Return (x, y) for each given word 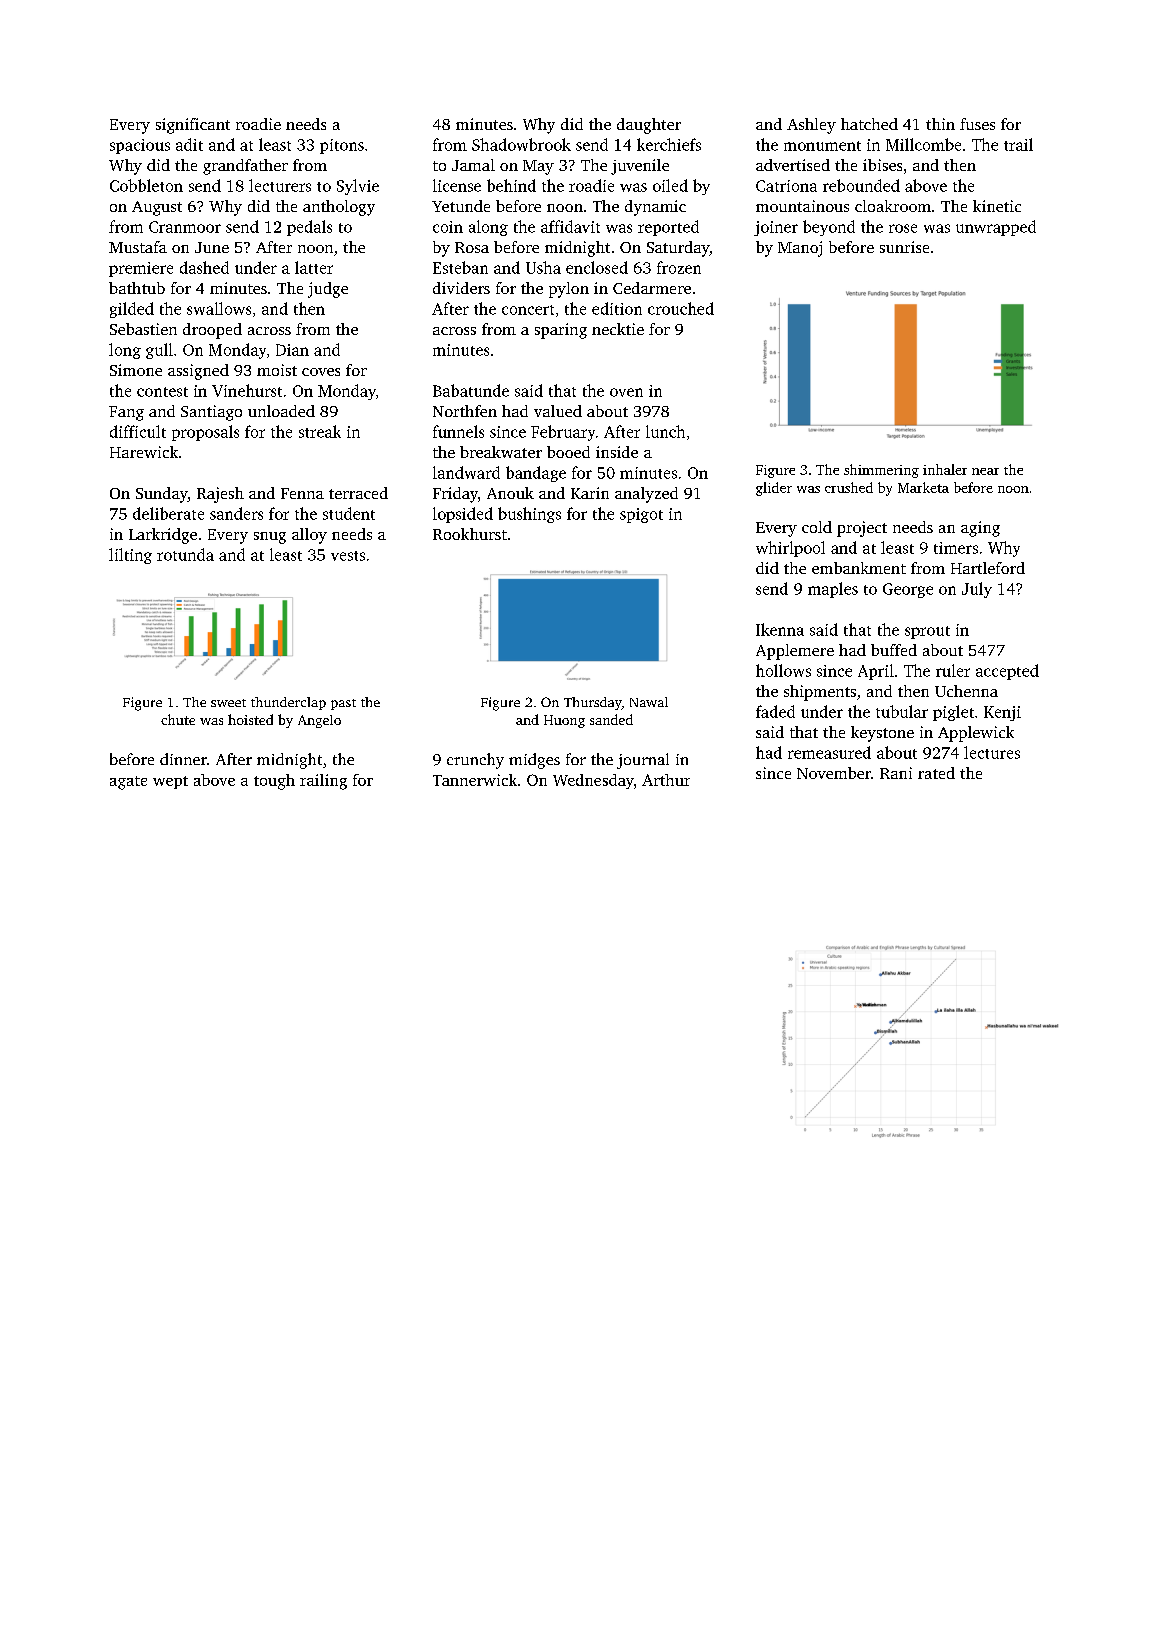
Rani (896, 773)
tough (274, 782)
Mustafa (138, 247)
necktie (618, 329)
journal (643, 761)
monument (822, 146)
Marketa (923, 487)
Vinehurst (247, 390)
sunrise (904, 247)
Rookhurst (470, 534)
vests (348, 556)
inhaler (945, 469)
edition (617, 308)
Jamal (473, 165)
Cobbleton (146, 185)
